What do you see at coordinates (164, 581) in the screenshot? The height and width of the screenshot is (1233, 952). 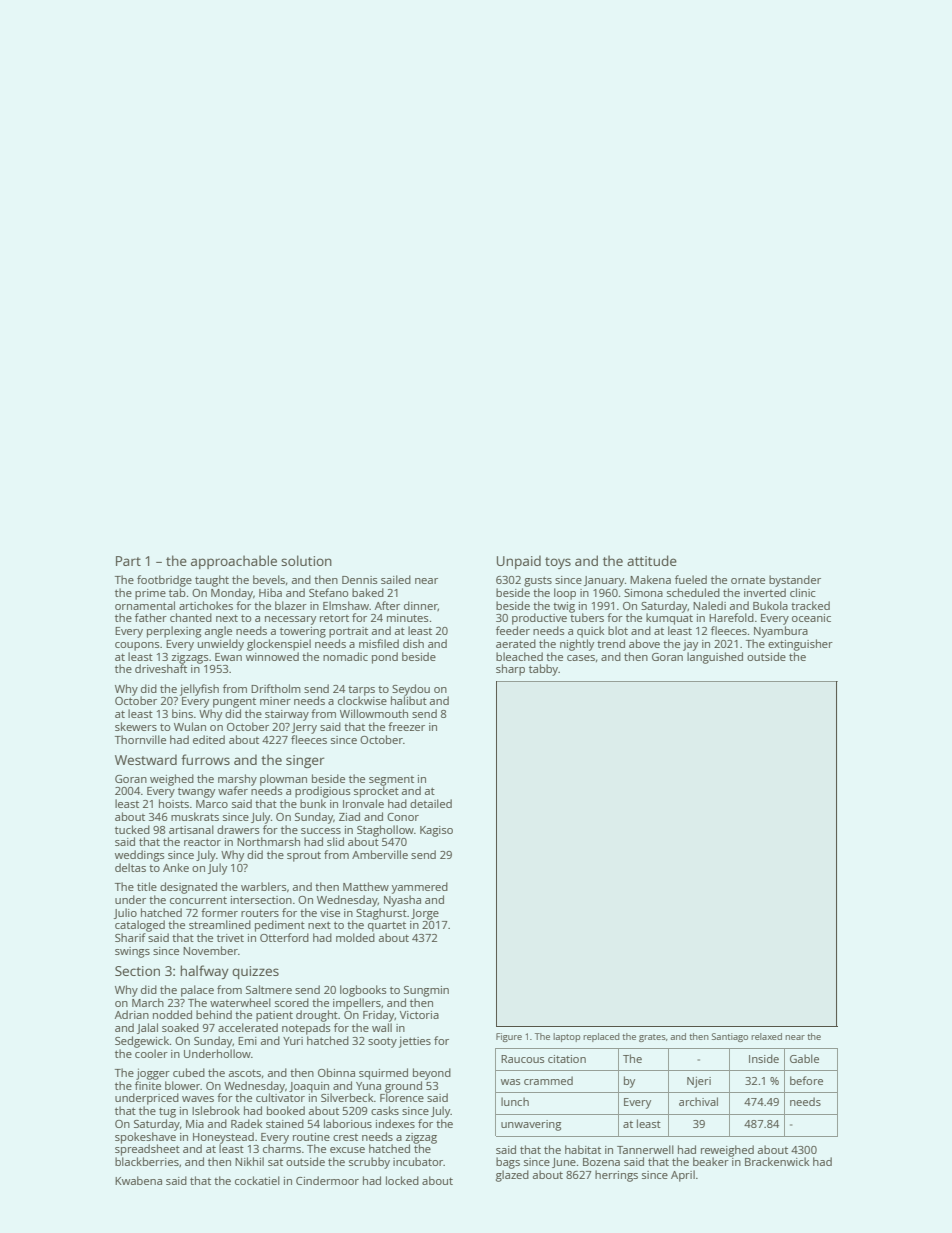 I see `footbridge` at bounding box center [164, 581].
